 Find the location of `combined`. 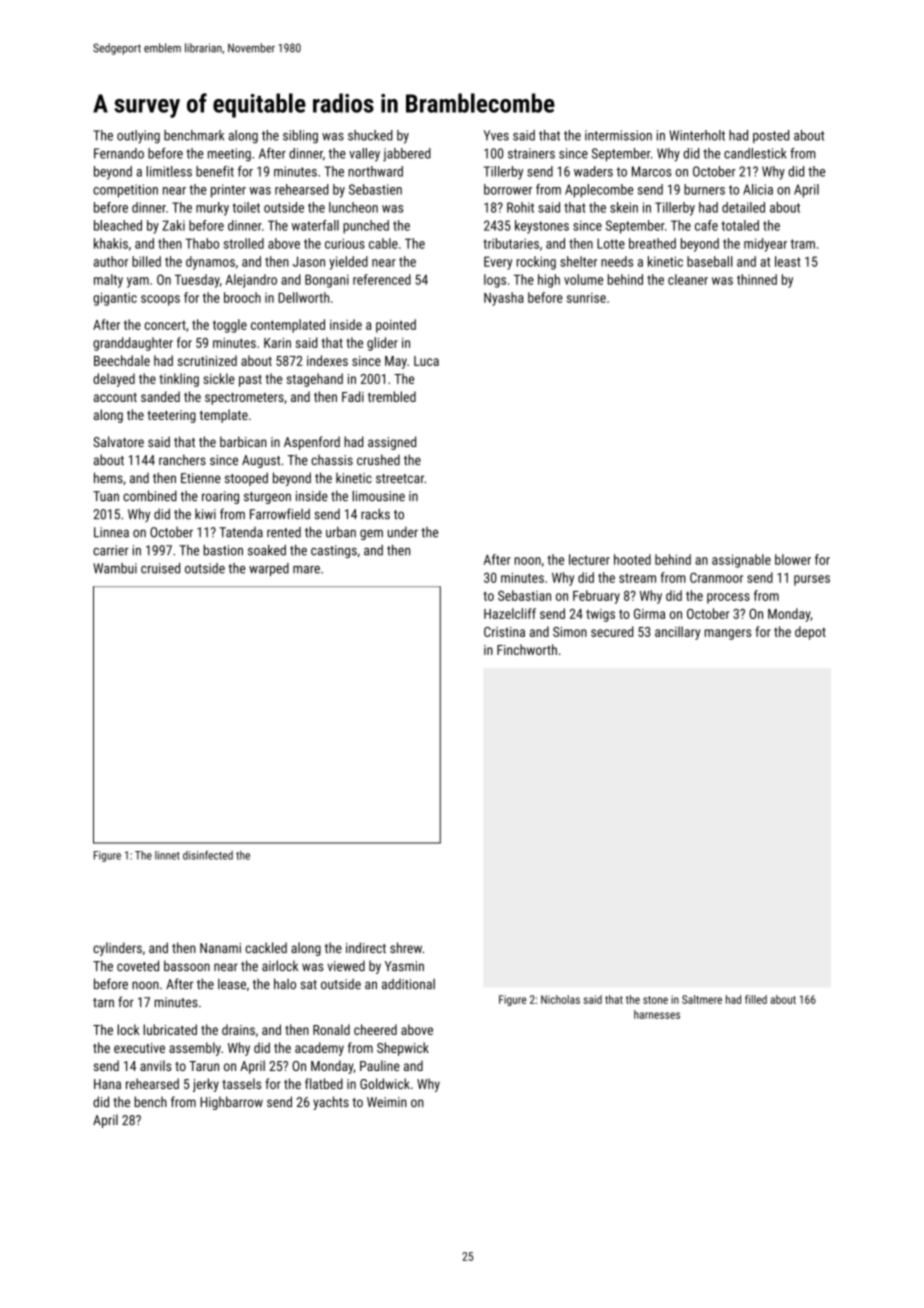

combined is located at coordinates (150, 496).
